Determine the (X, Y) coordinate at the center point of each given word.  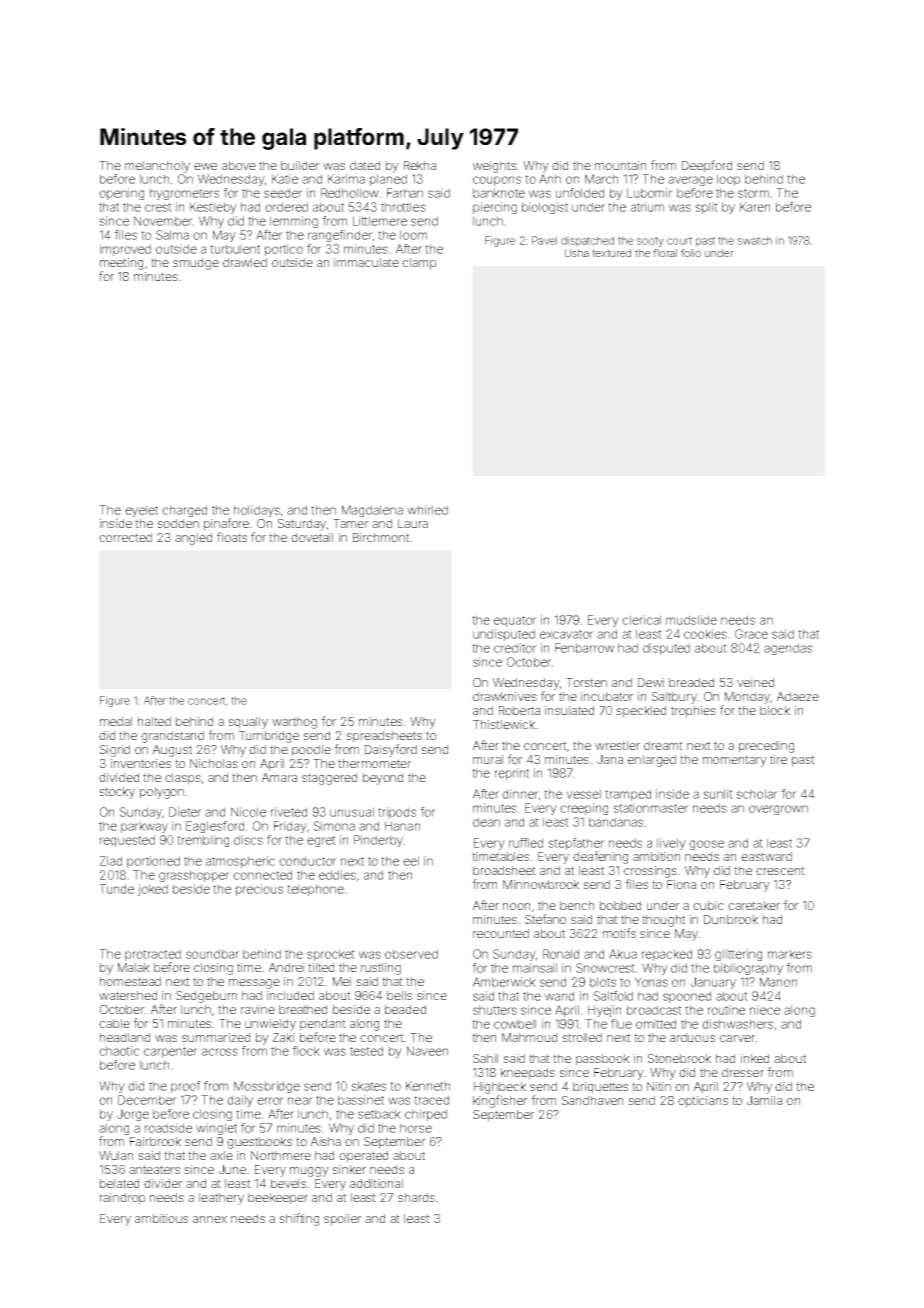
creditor (515, 648)
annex (210, 1219)
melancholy (157, 167)
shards (416, 1197)
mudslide (691, 620)
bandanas (616, 822)
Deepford (707, 166)
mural (488, 759)
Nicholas (214, 763)
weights (494, 167)
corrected (125, 537)
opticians (703, 1102)
